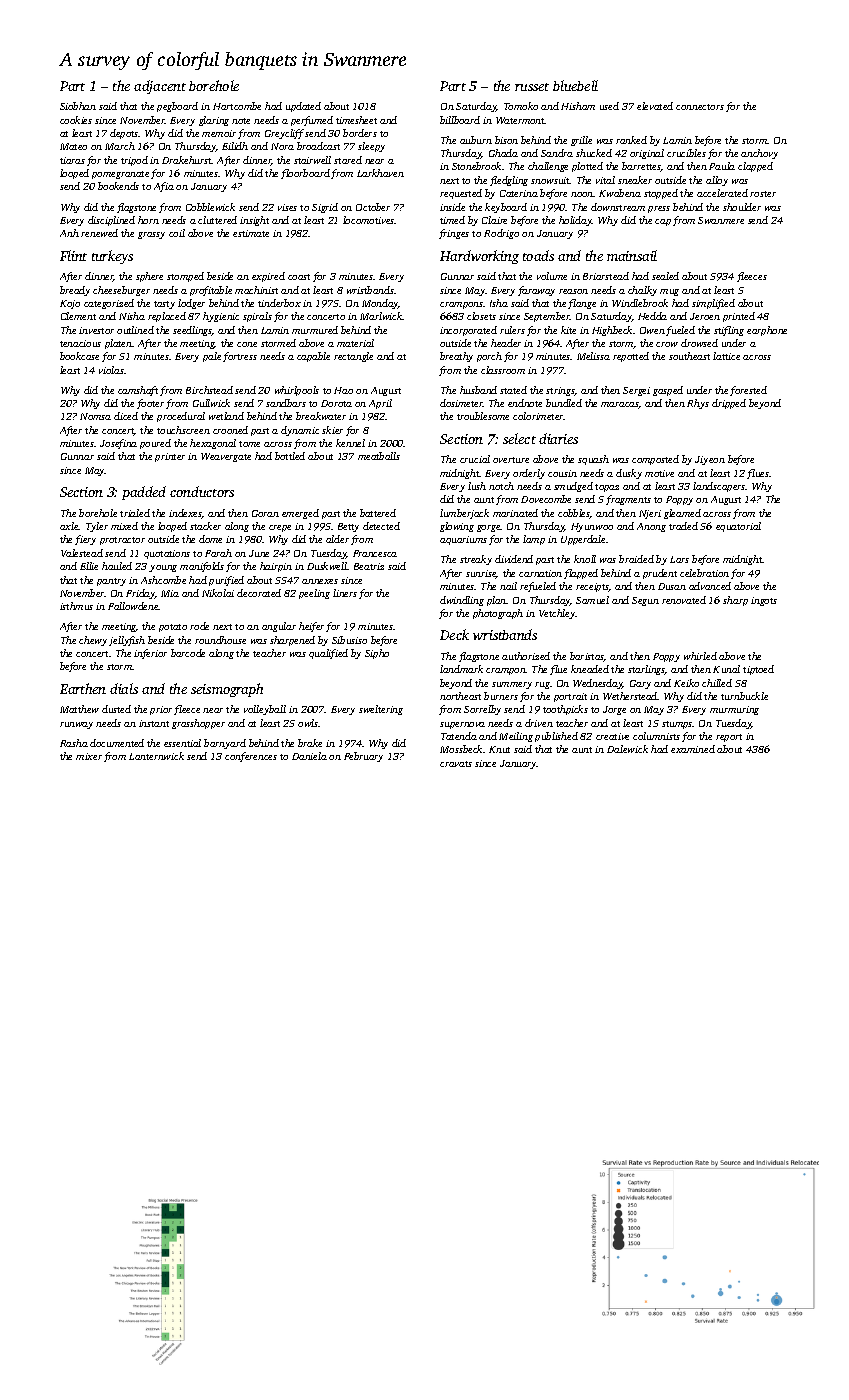 This screenshot has width=849, height=1400. Describe the element at coordinates (89, 566) in the screenshot. I see `Ellie` at that location.
